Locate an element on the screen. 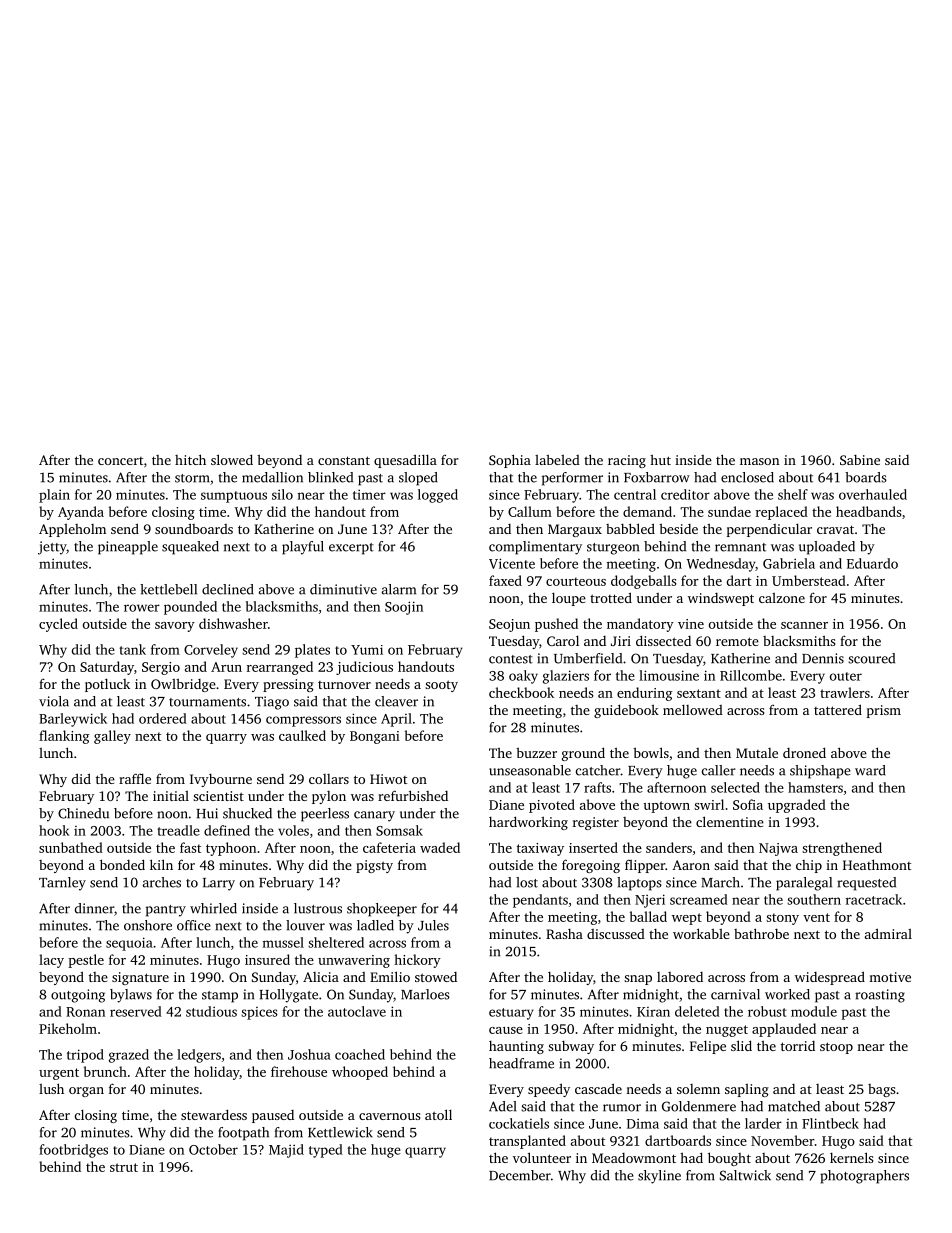 This screenshot has height=1233, width=952. constant is located at coordinates (344, 460).
